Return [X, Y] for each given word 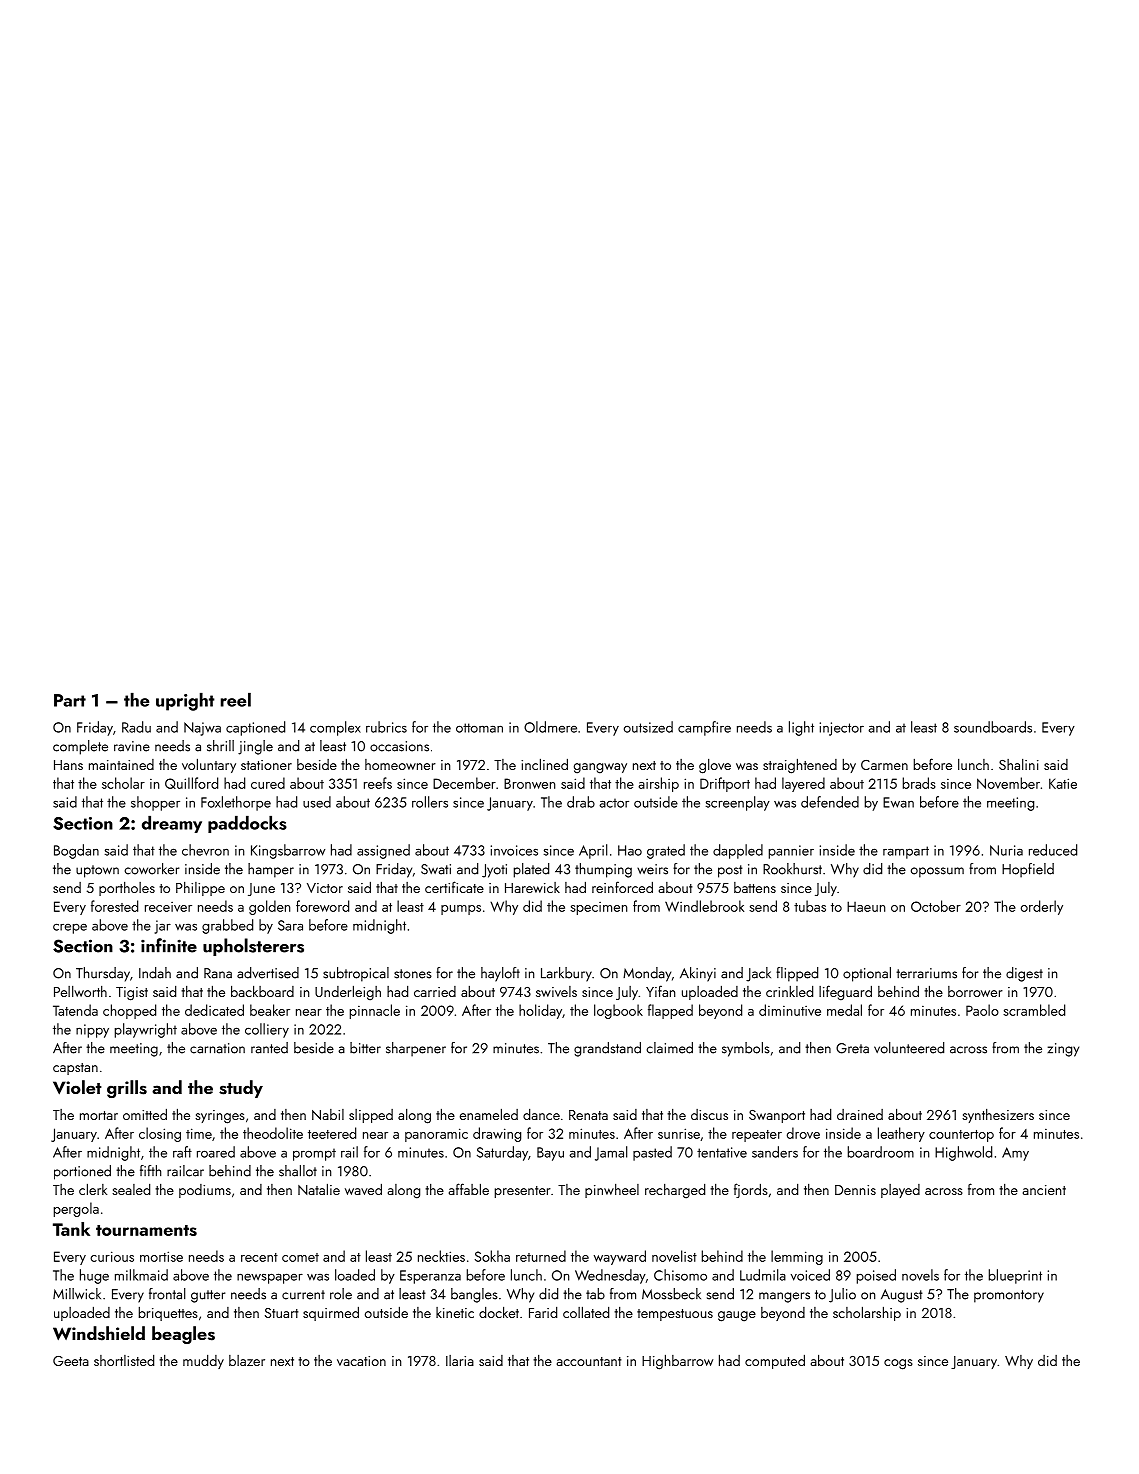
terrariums [926, 973]
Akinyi [698, 974]
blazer [247, 1360]
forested [114, 906]
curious [112, 1256]
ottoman [479, 728]
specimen [598, 908]
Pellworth [80, 991]
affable [469, 1189]
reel [236, 700]
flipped [797, 974]
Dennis [855, 1190]
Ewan [898, 802]
